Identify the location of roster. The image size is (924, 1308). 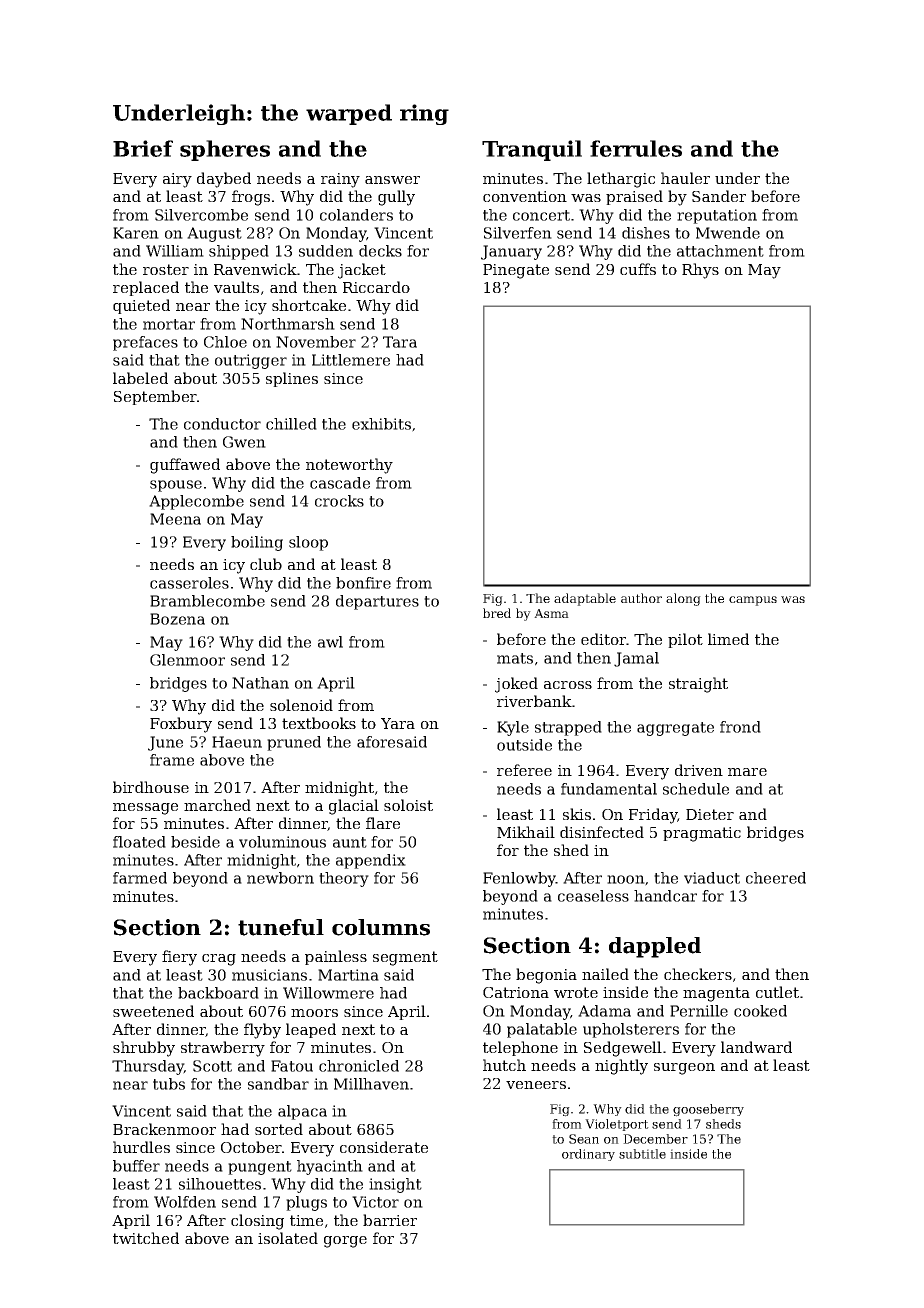
(166, 269).
